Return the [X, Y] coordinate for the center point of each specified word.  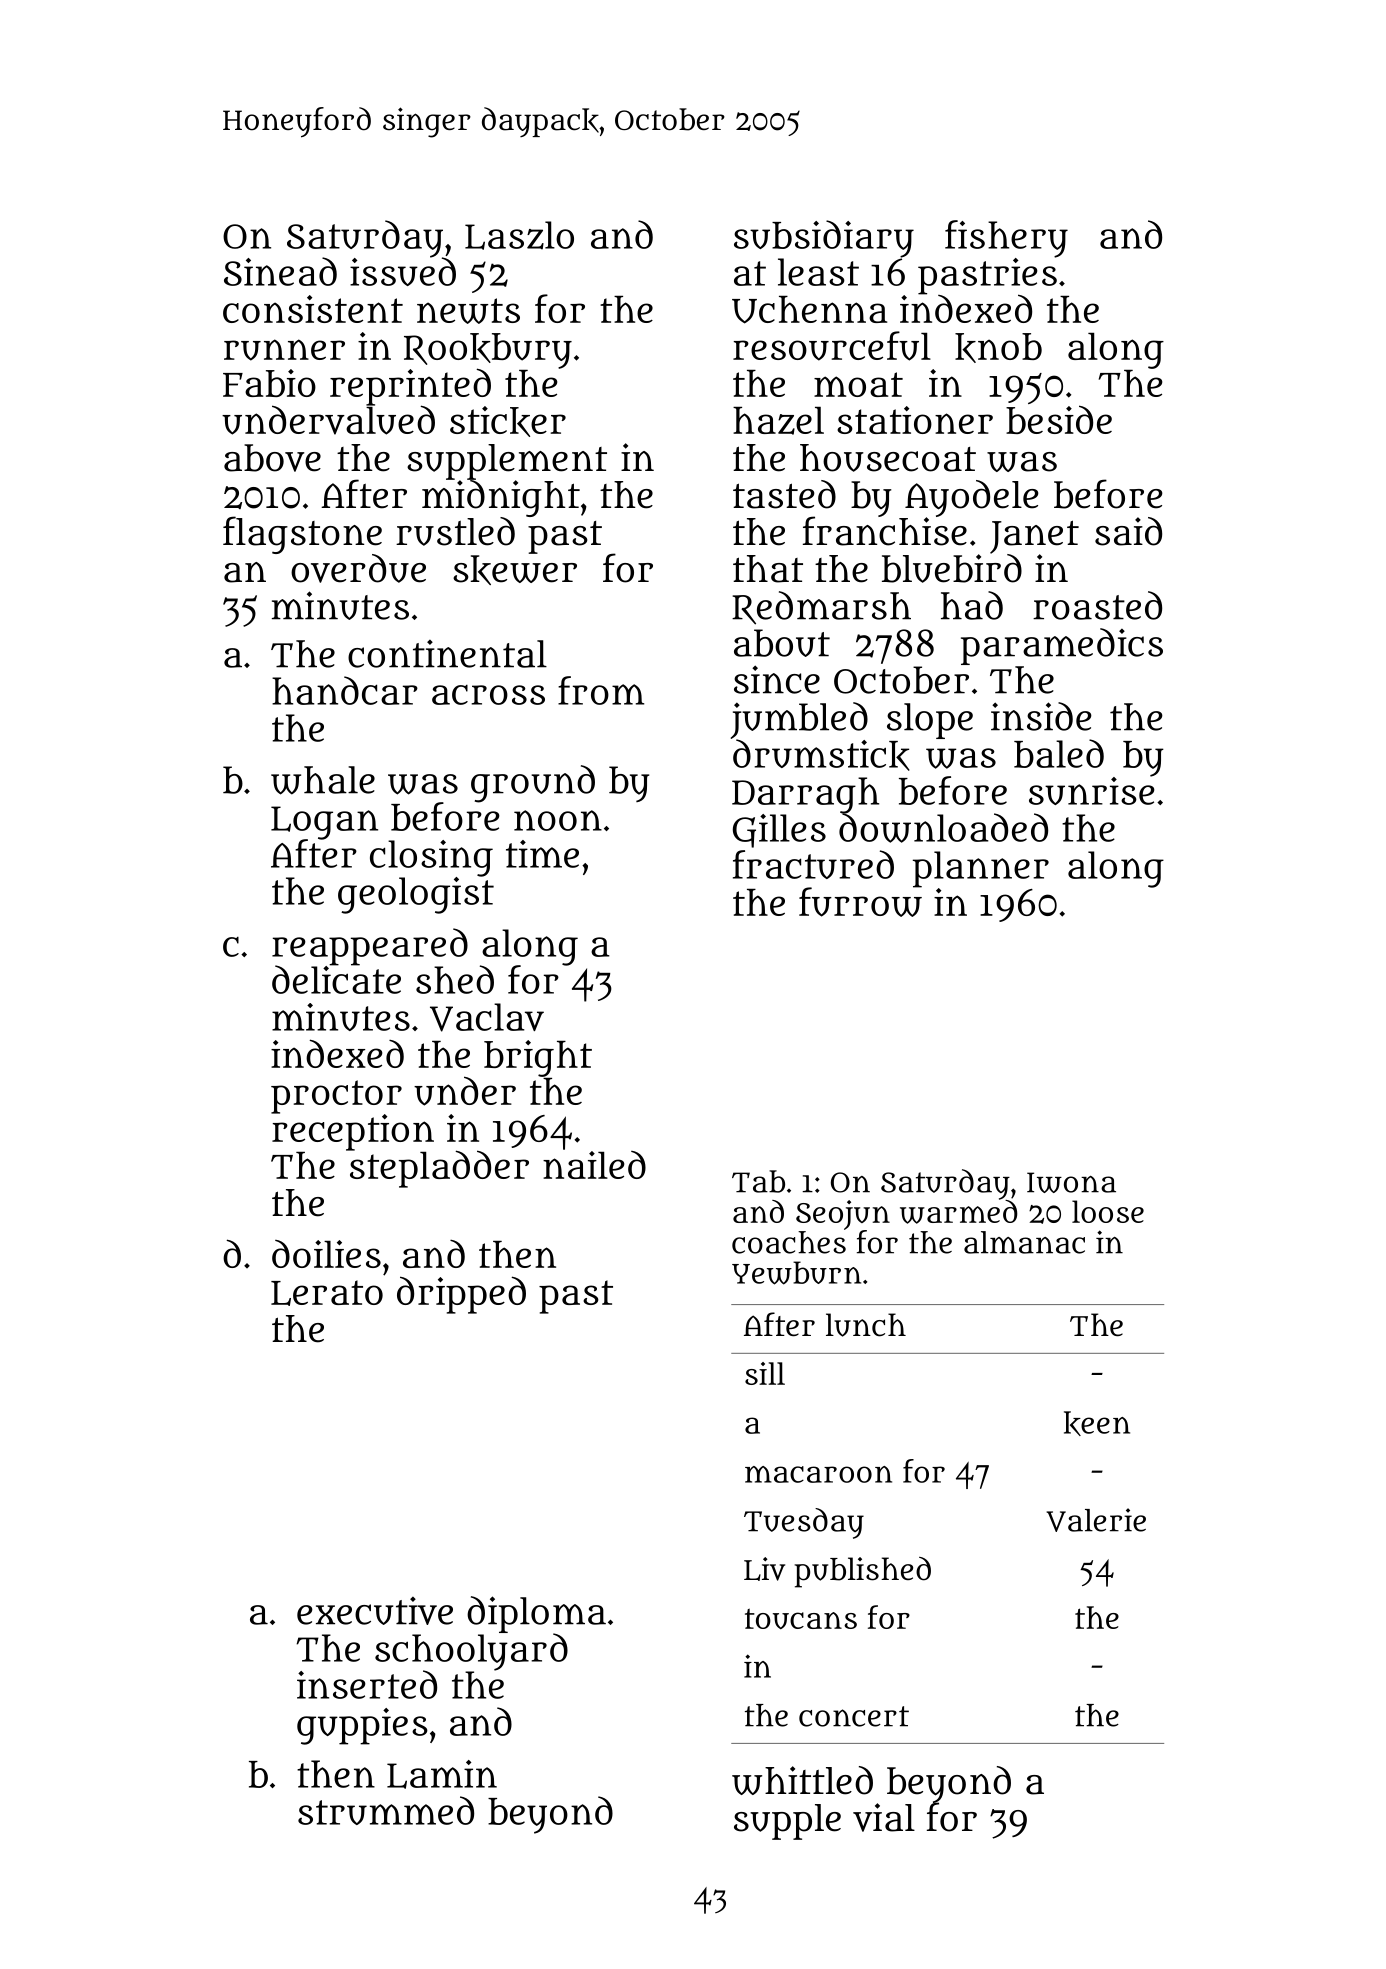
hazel [778, 421]
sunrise [1092, 791]
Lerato [327, 1293]
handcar [345, 690]
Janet [1034, 537]
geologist [416, 895]
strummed [386, 1810]
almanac [1024, 1242]
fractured [813, 864]
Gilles [779, 831]
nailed [594, 1165]
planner [981, 869]
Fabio [269, 383]
